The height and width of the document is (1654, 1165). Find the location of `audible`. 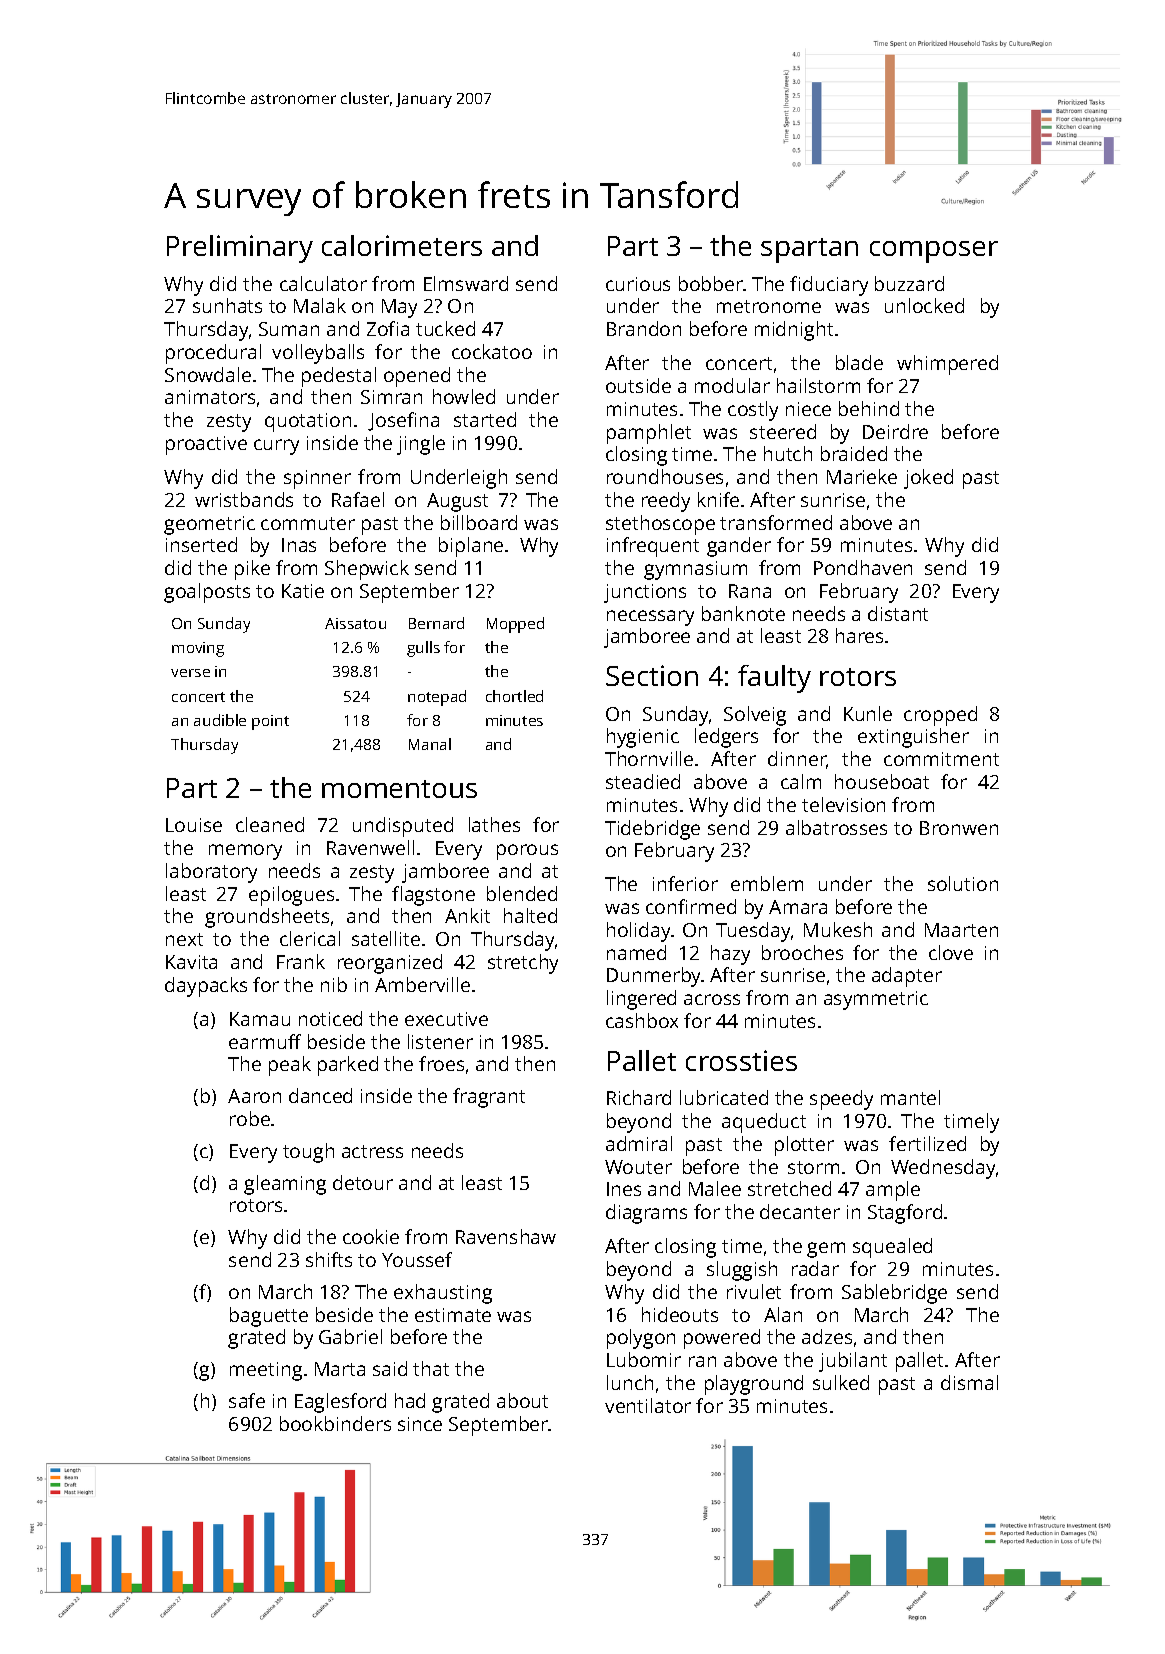

audible is located at coordinates (220, 720).
